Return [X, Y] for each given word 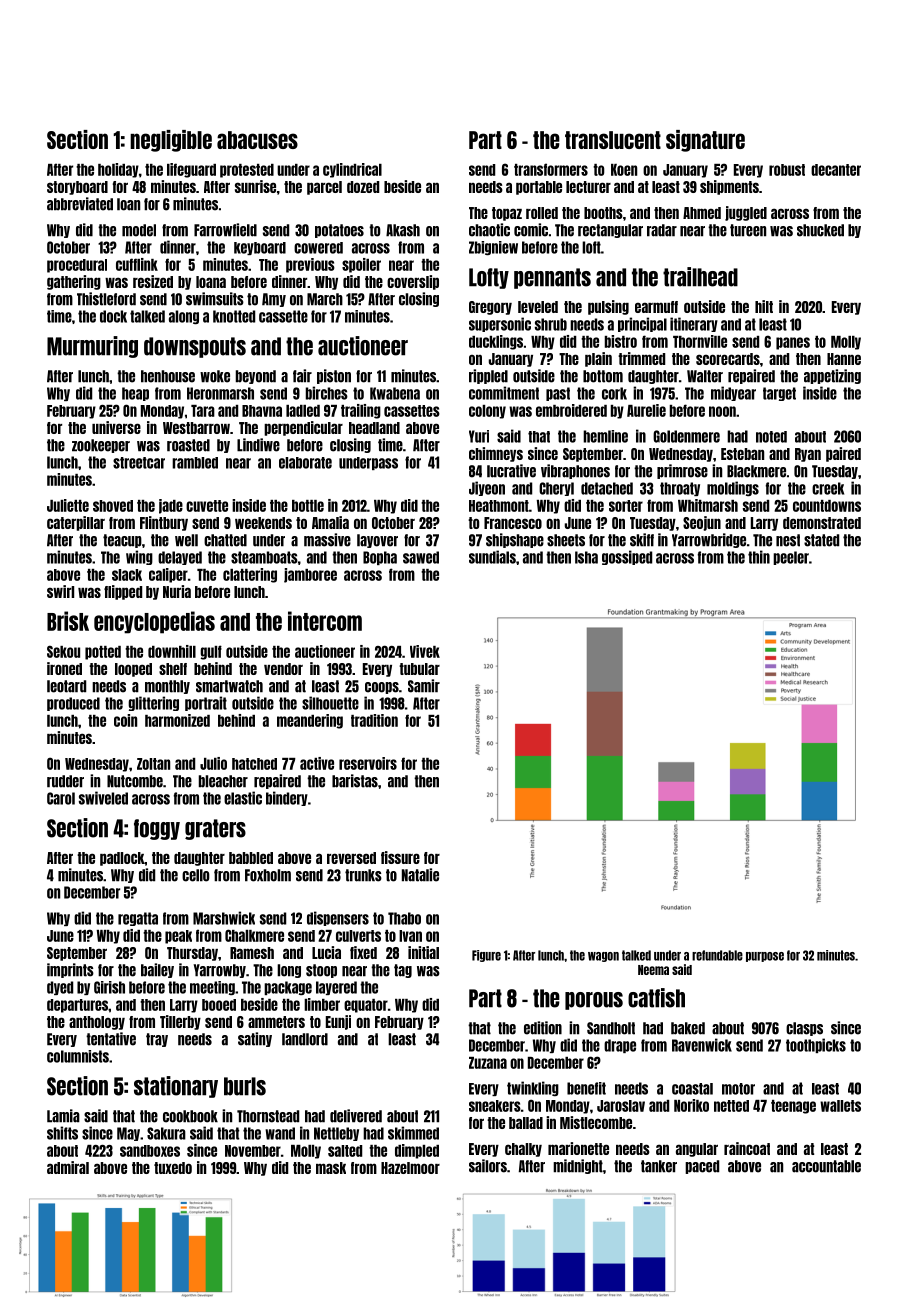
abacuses [257, 140]
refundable [717, 955]
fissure [400, 857]
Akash [403, 230]
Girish [109, 987]
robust [787, 170]
